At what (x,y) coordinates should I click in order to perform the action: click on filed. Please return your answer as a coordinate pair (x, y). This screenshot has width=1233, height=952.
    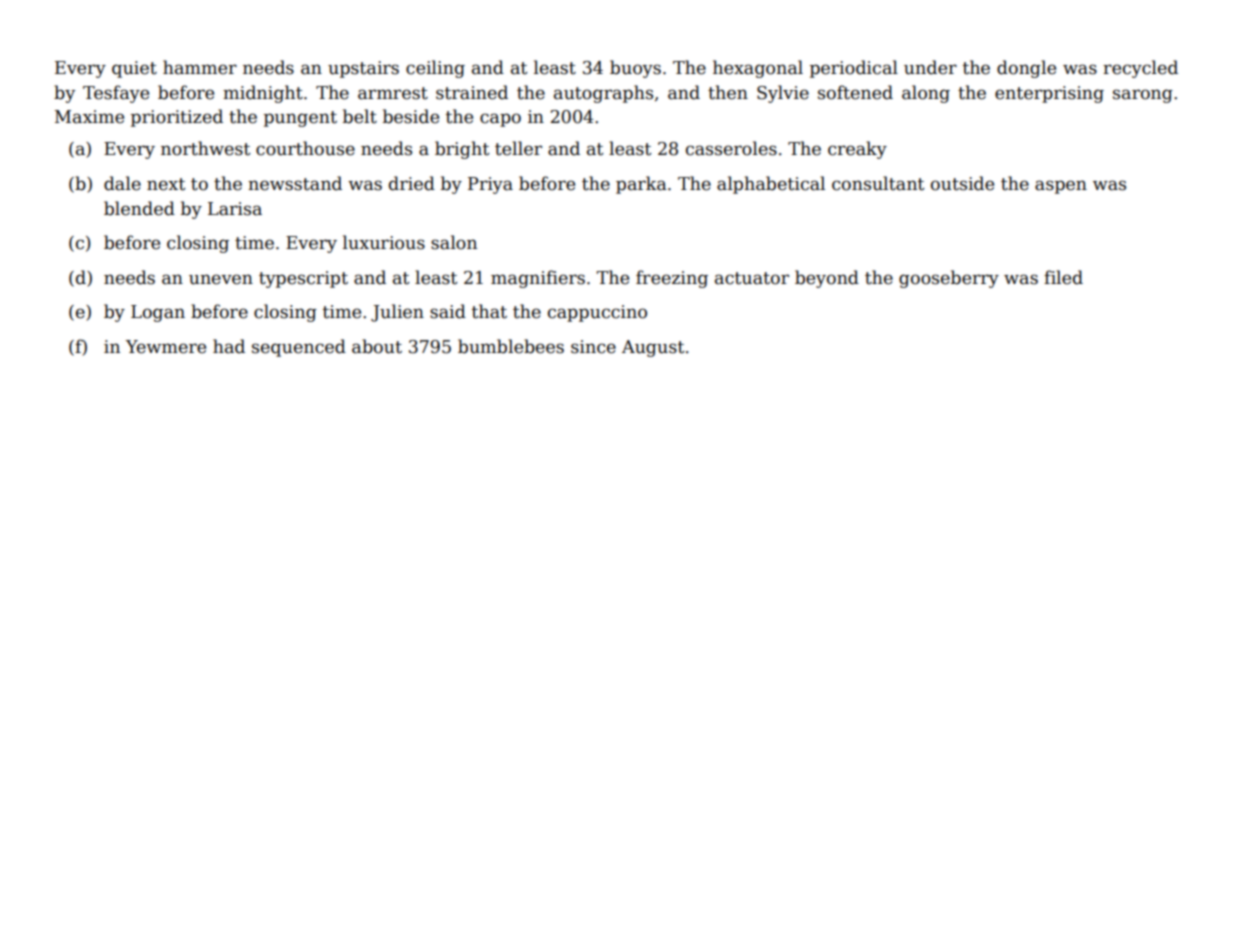
    Looking at the image, I should click on (1063, 277).
